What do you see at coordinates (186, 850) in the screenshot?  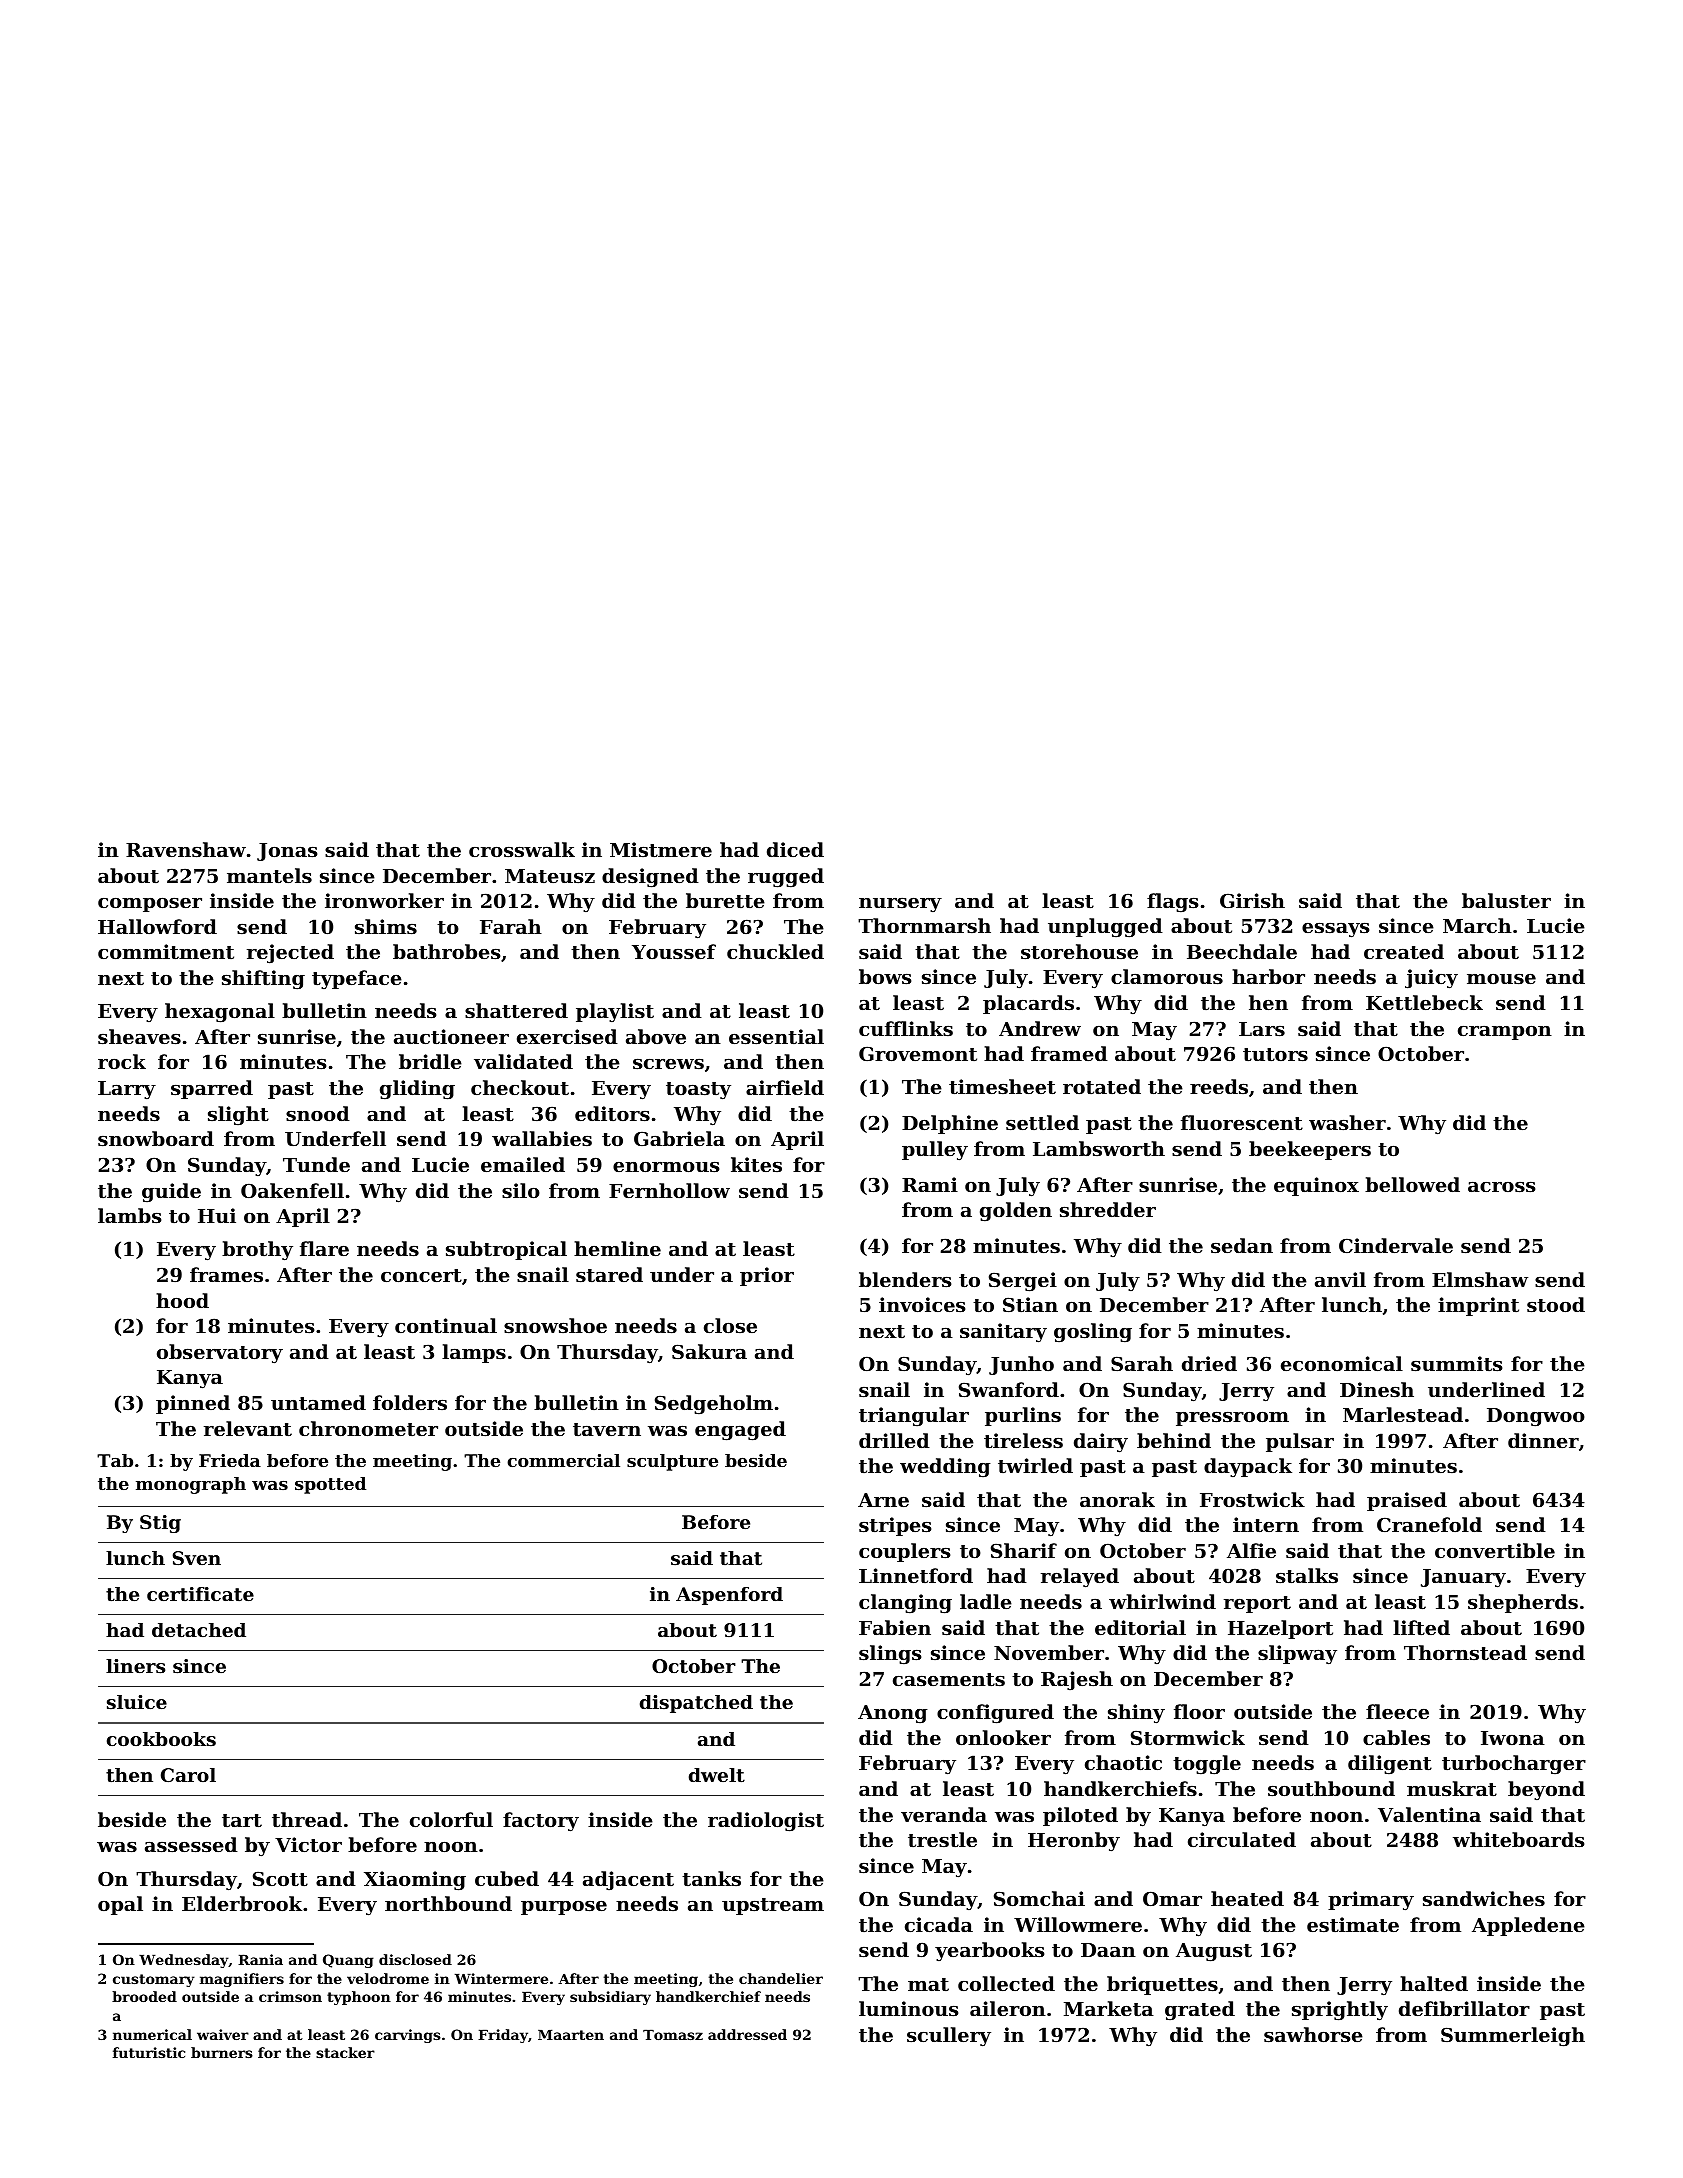 I see `Ravenshaw` at bounding box center [186, 850].
